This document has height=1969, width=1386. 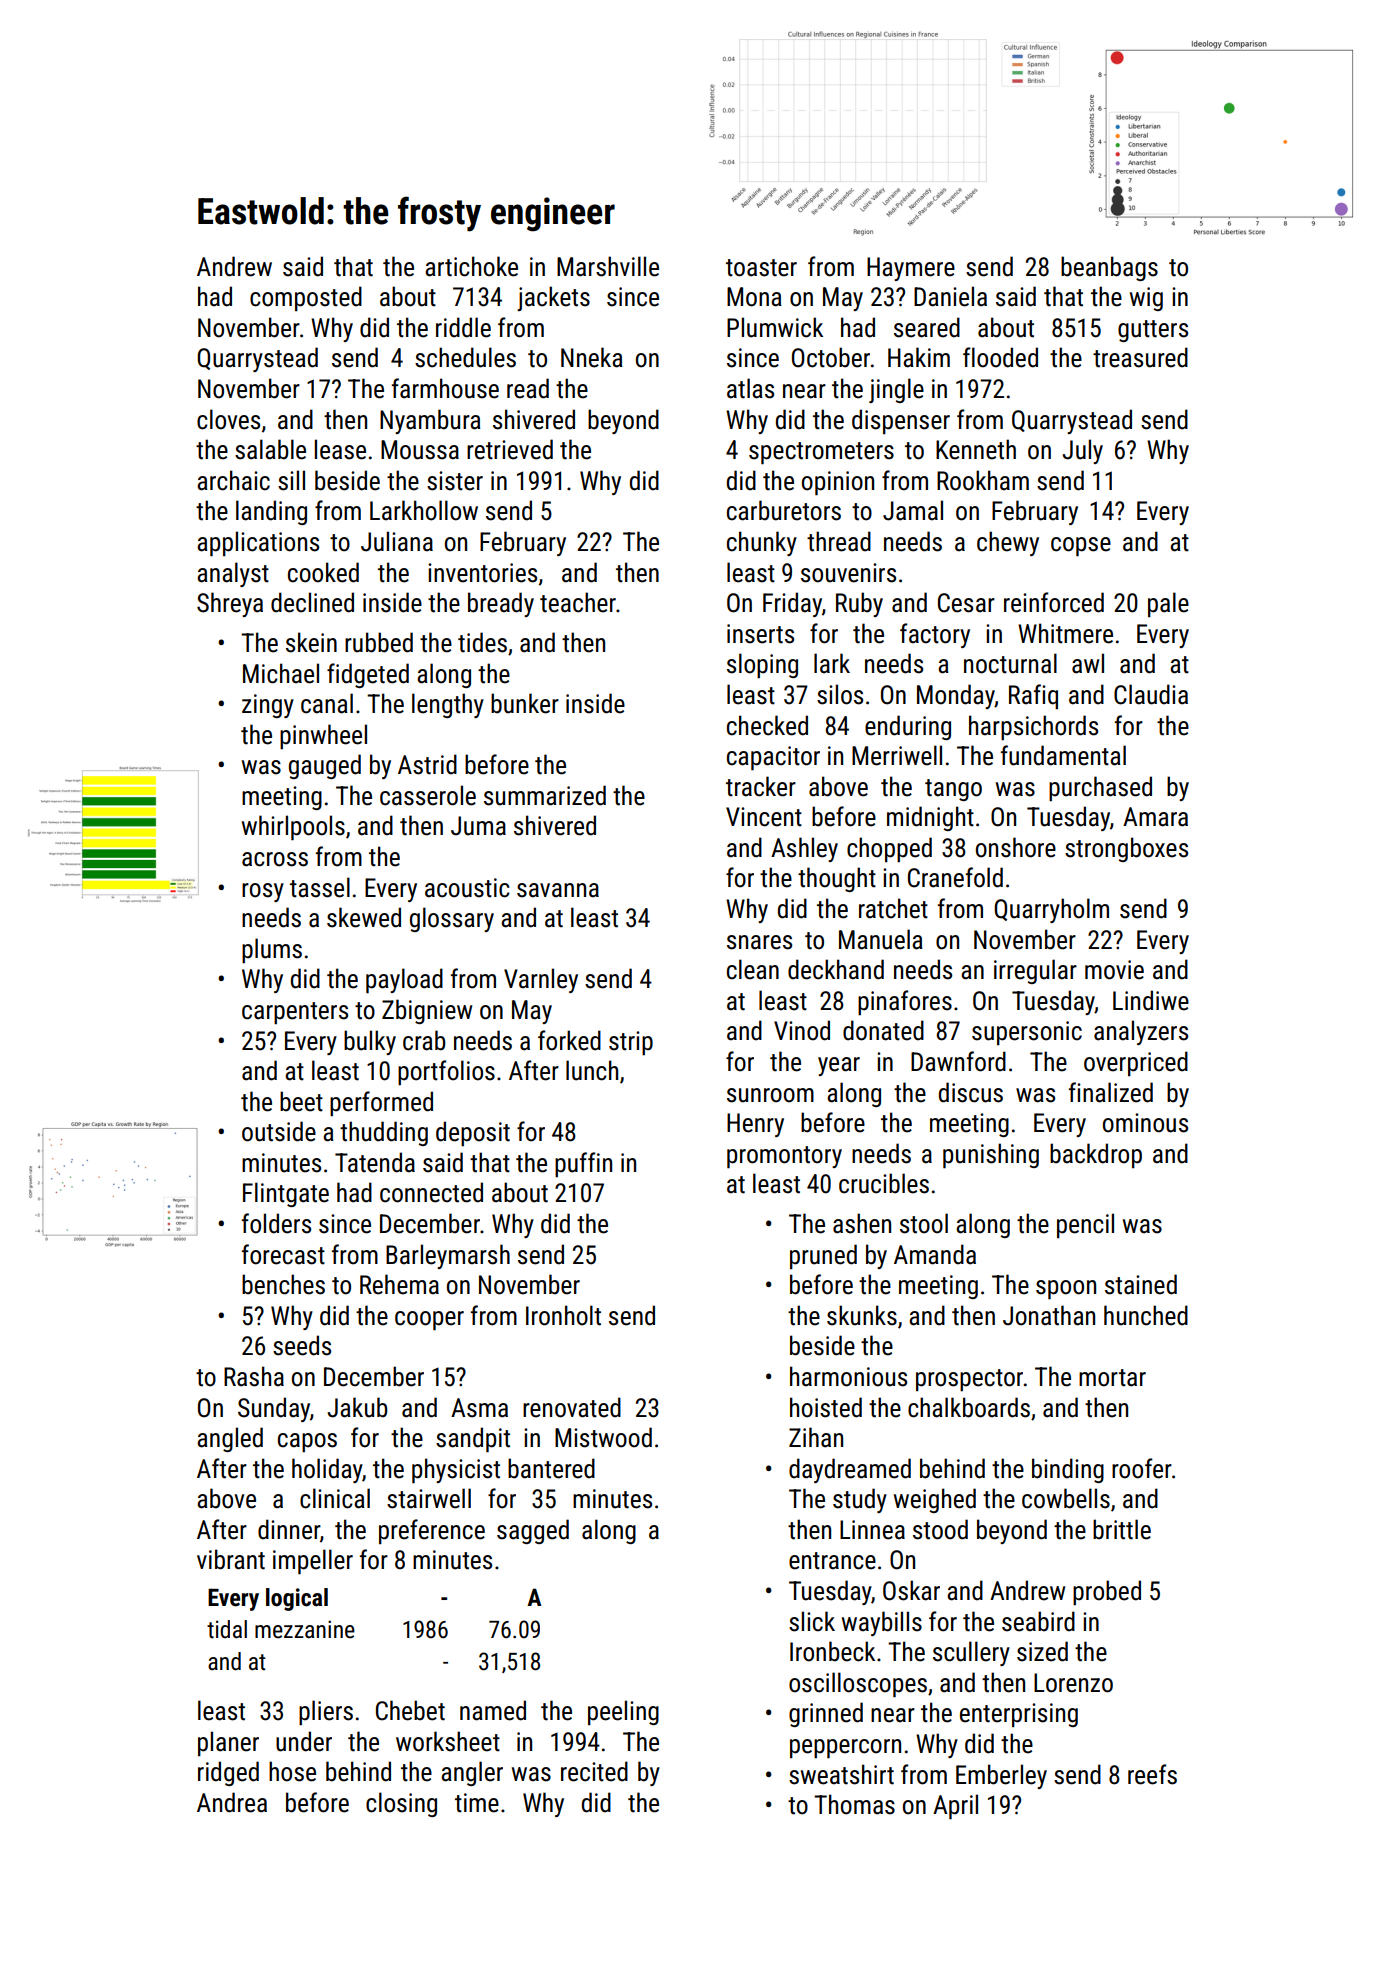 I want to click on toaster, so click(x=761, y=268).
